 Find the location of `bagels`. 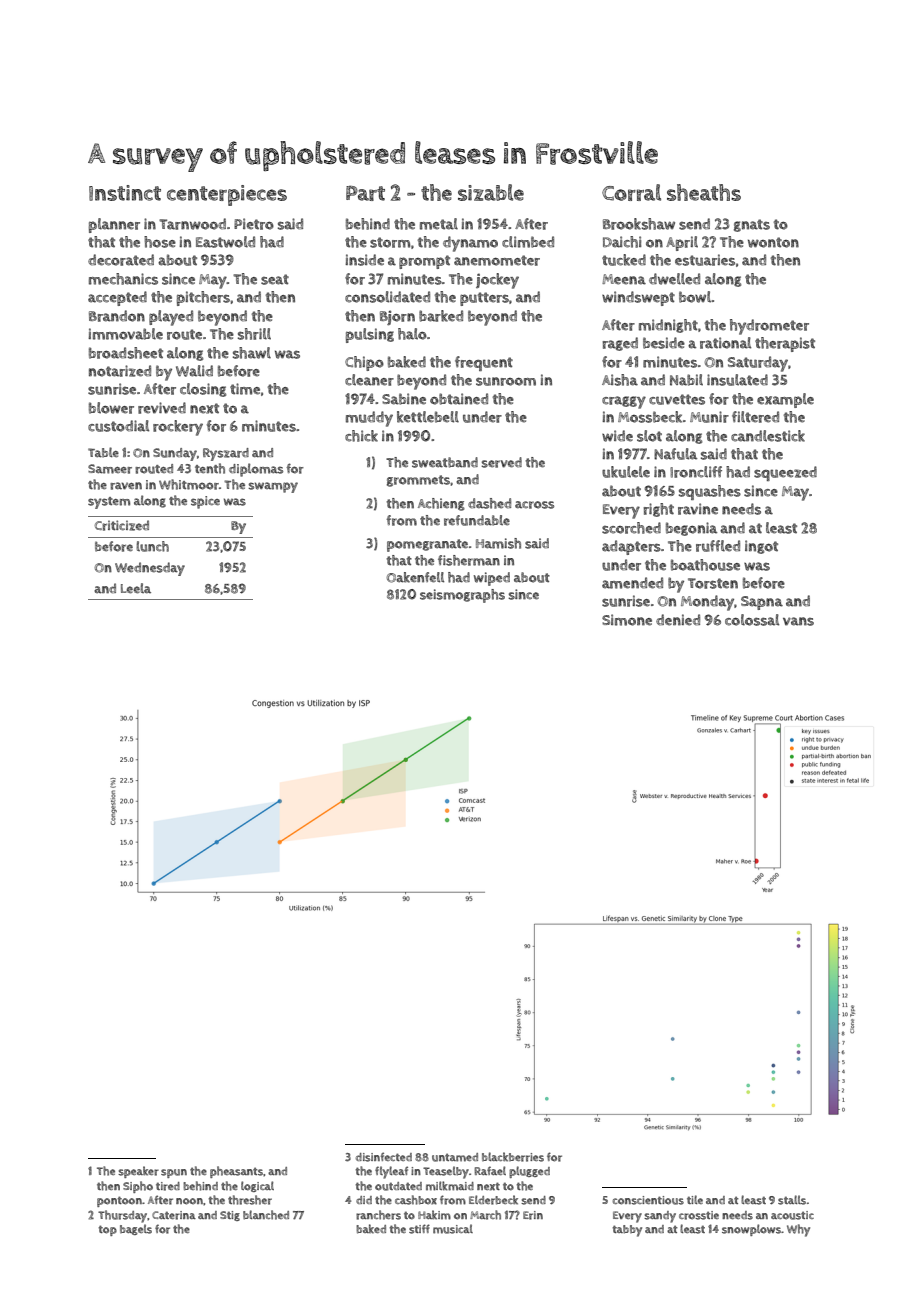

bagels is located at coordinates (136, 1229).
